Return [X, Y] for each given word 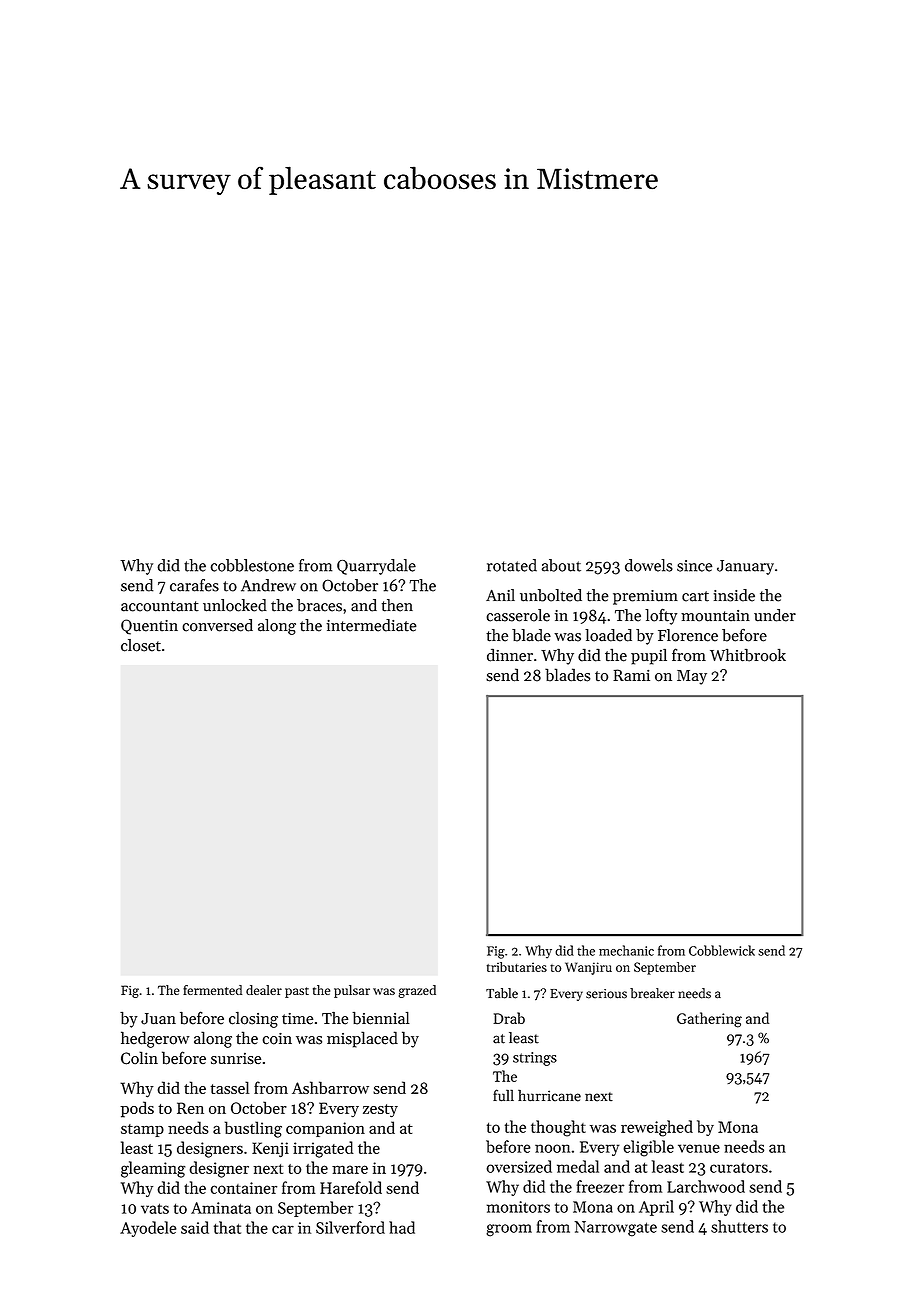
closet [141, 645]
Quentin [149, 627]
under [775, 615]
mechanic [626, 950]
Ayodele [148, 1229]
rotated [512, 565]
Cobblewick [722, 950]
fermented [212, 990]
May [692, 677]
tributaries [517, 967]
